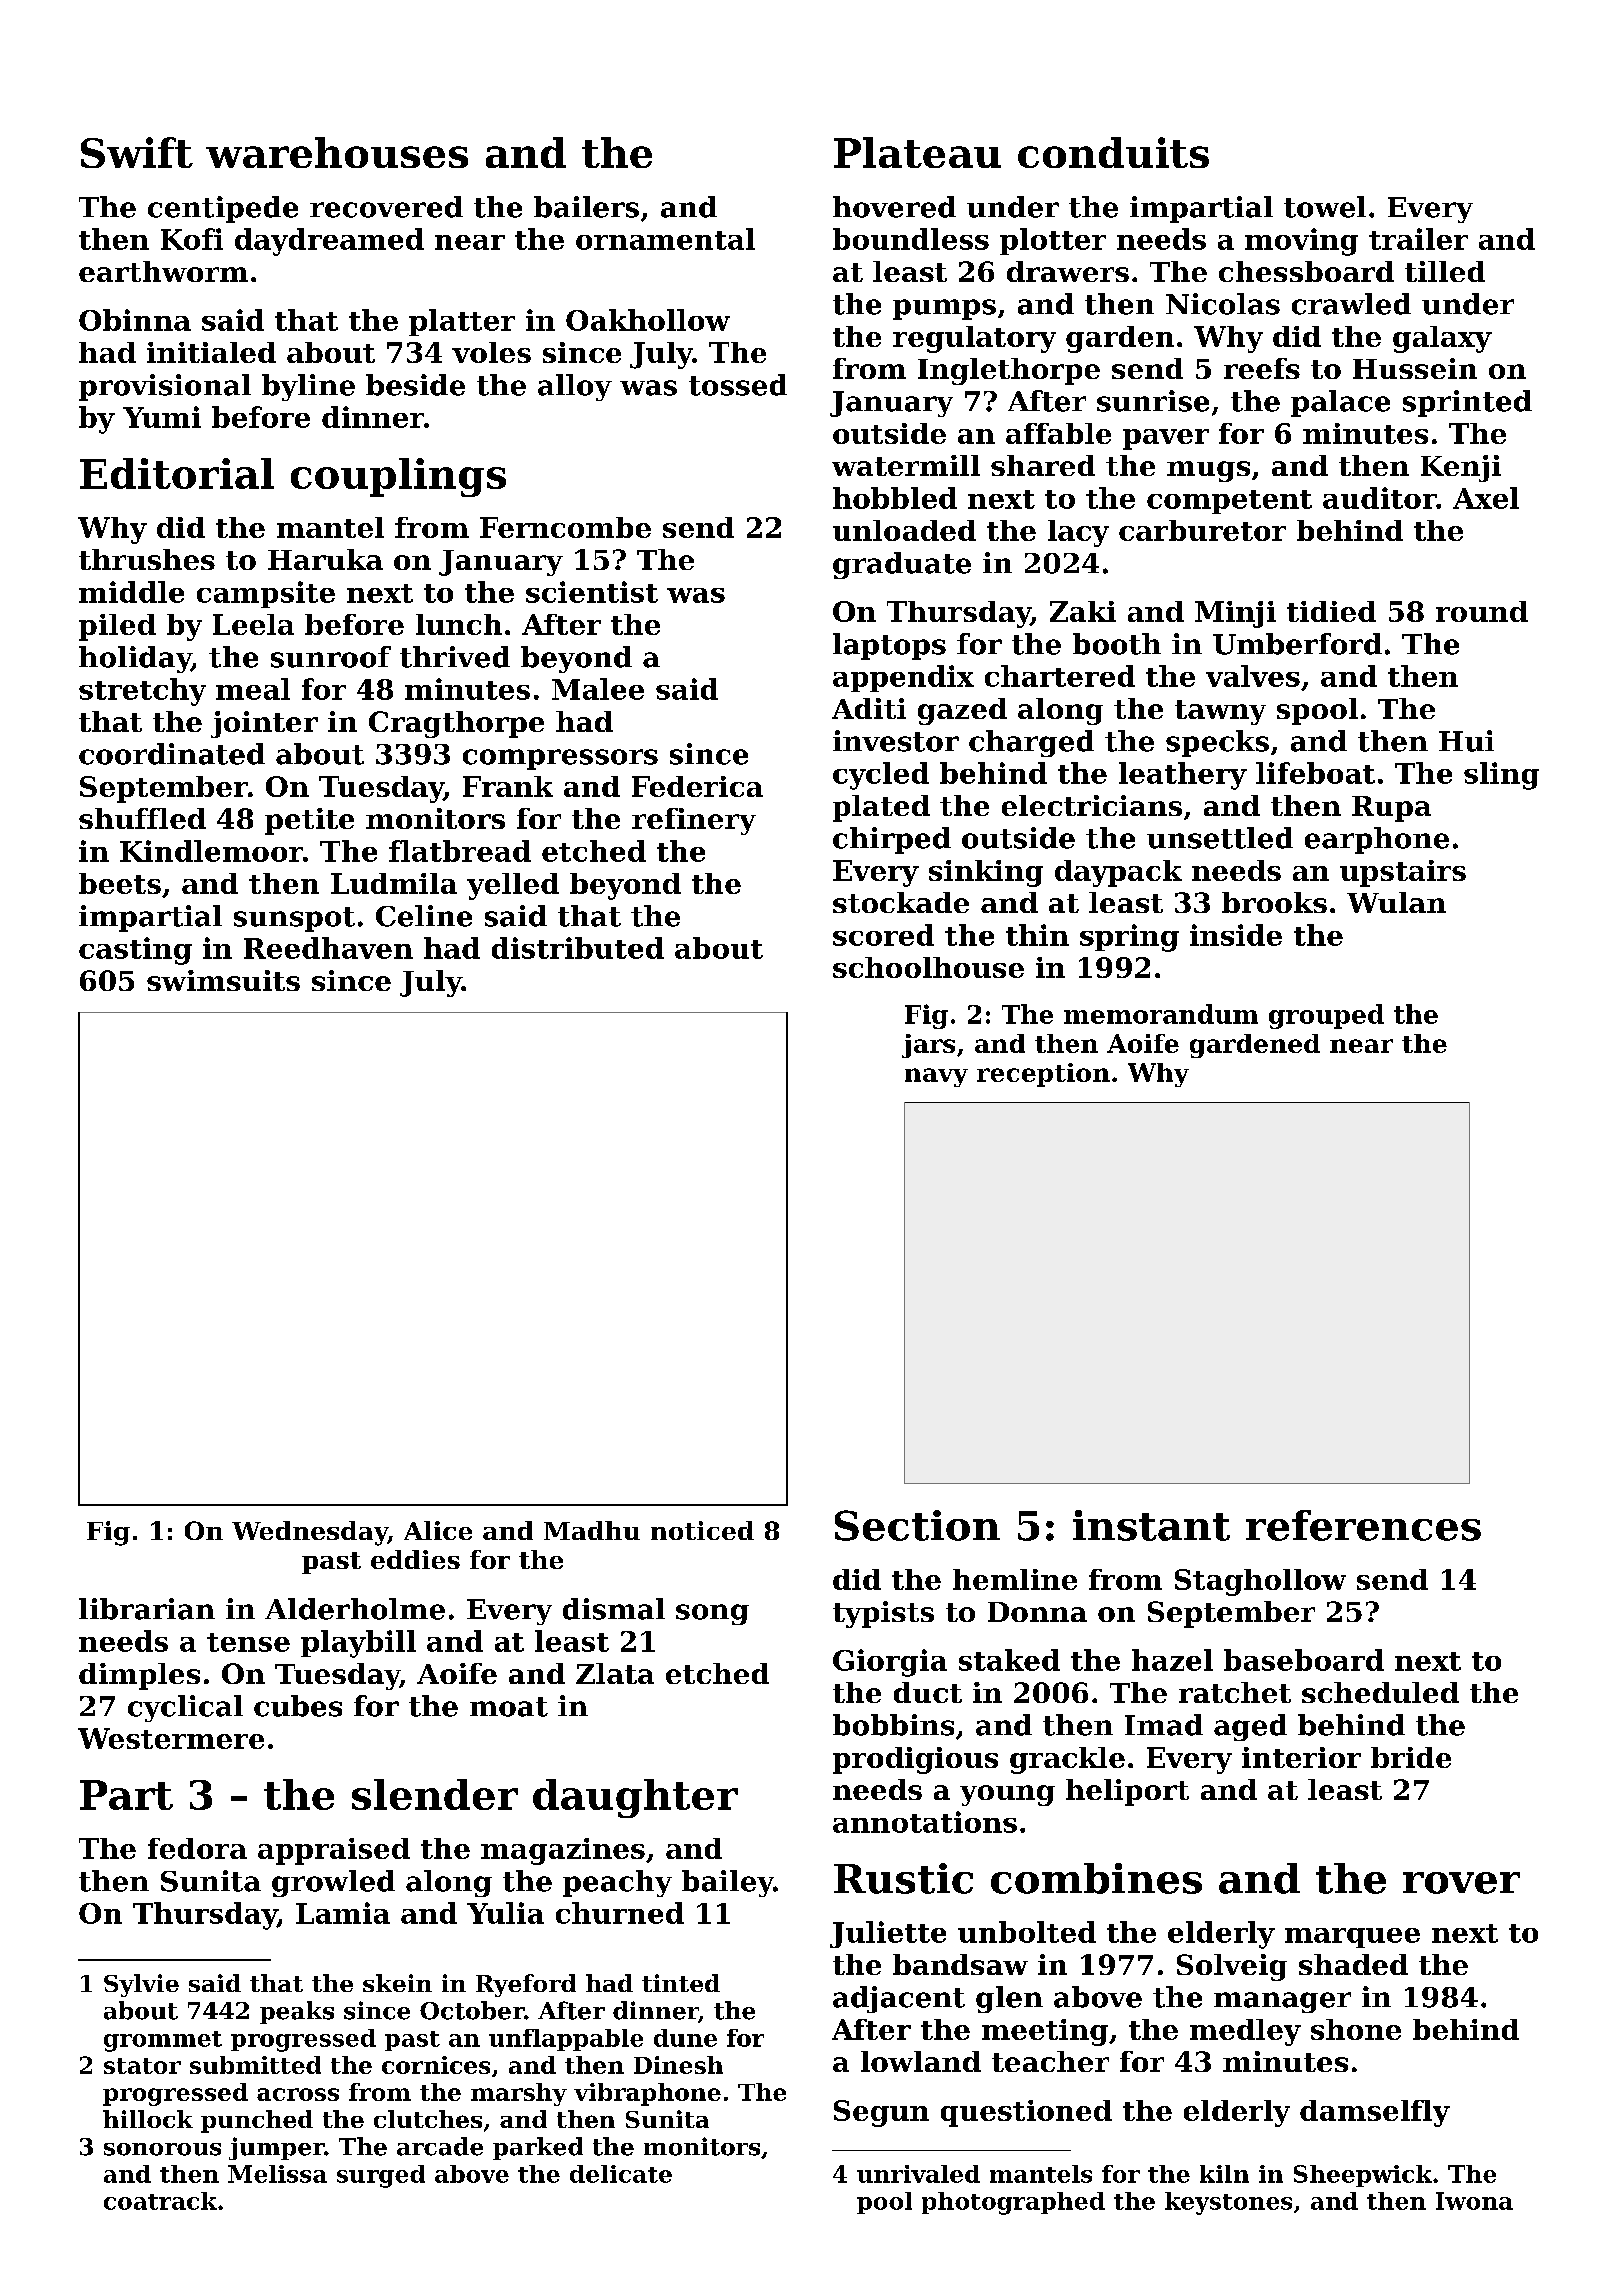 This page has height=2292, width=1620. I want to click on Solveig, so click(1232, 1967).
